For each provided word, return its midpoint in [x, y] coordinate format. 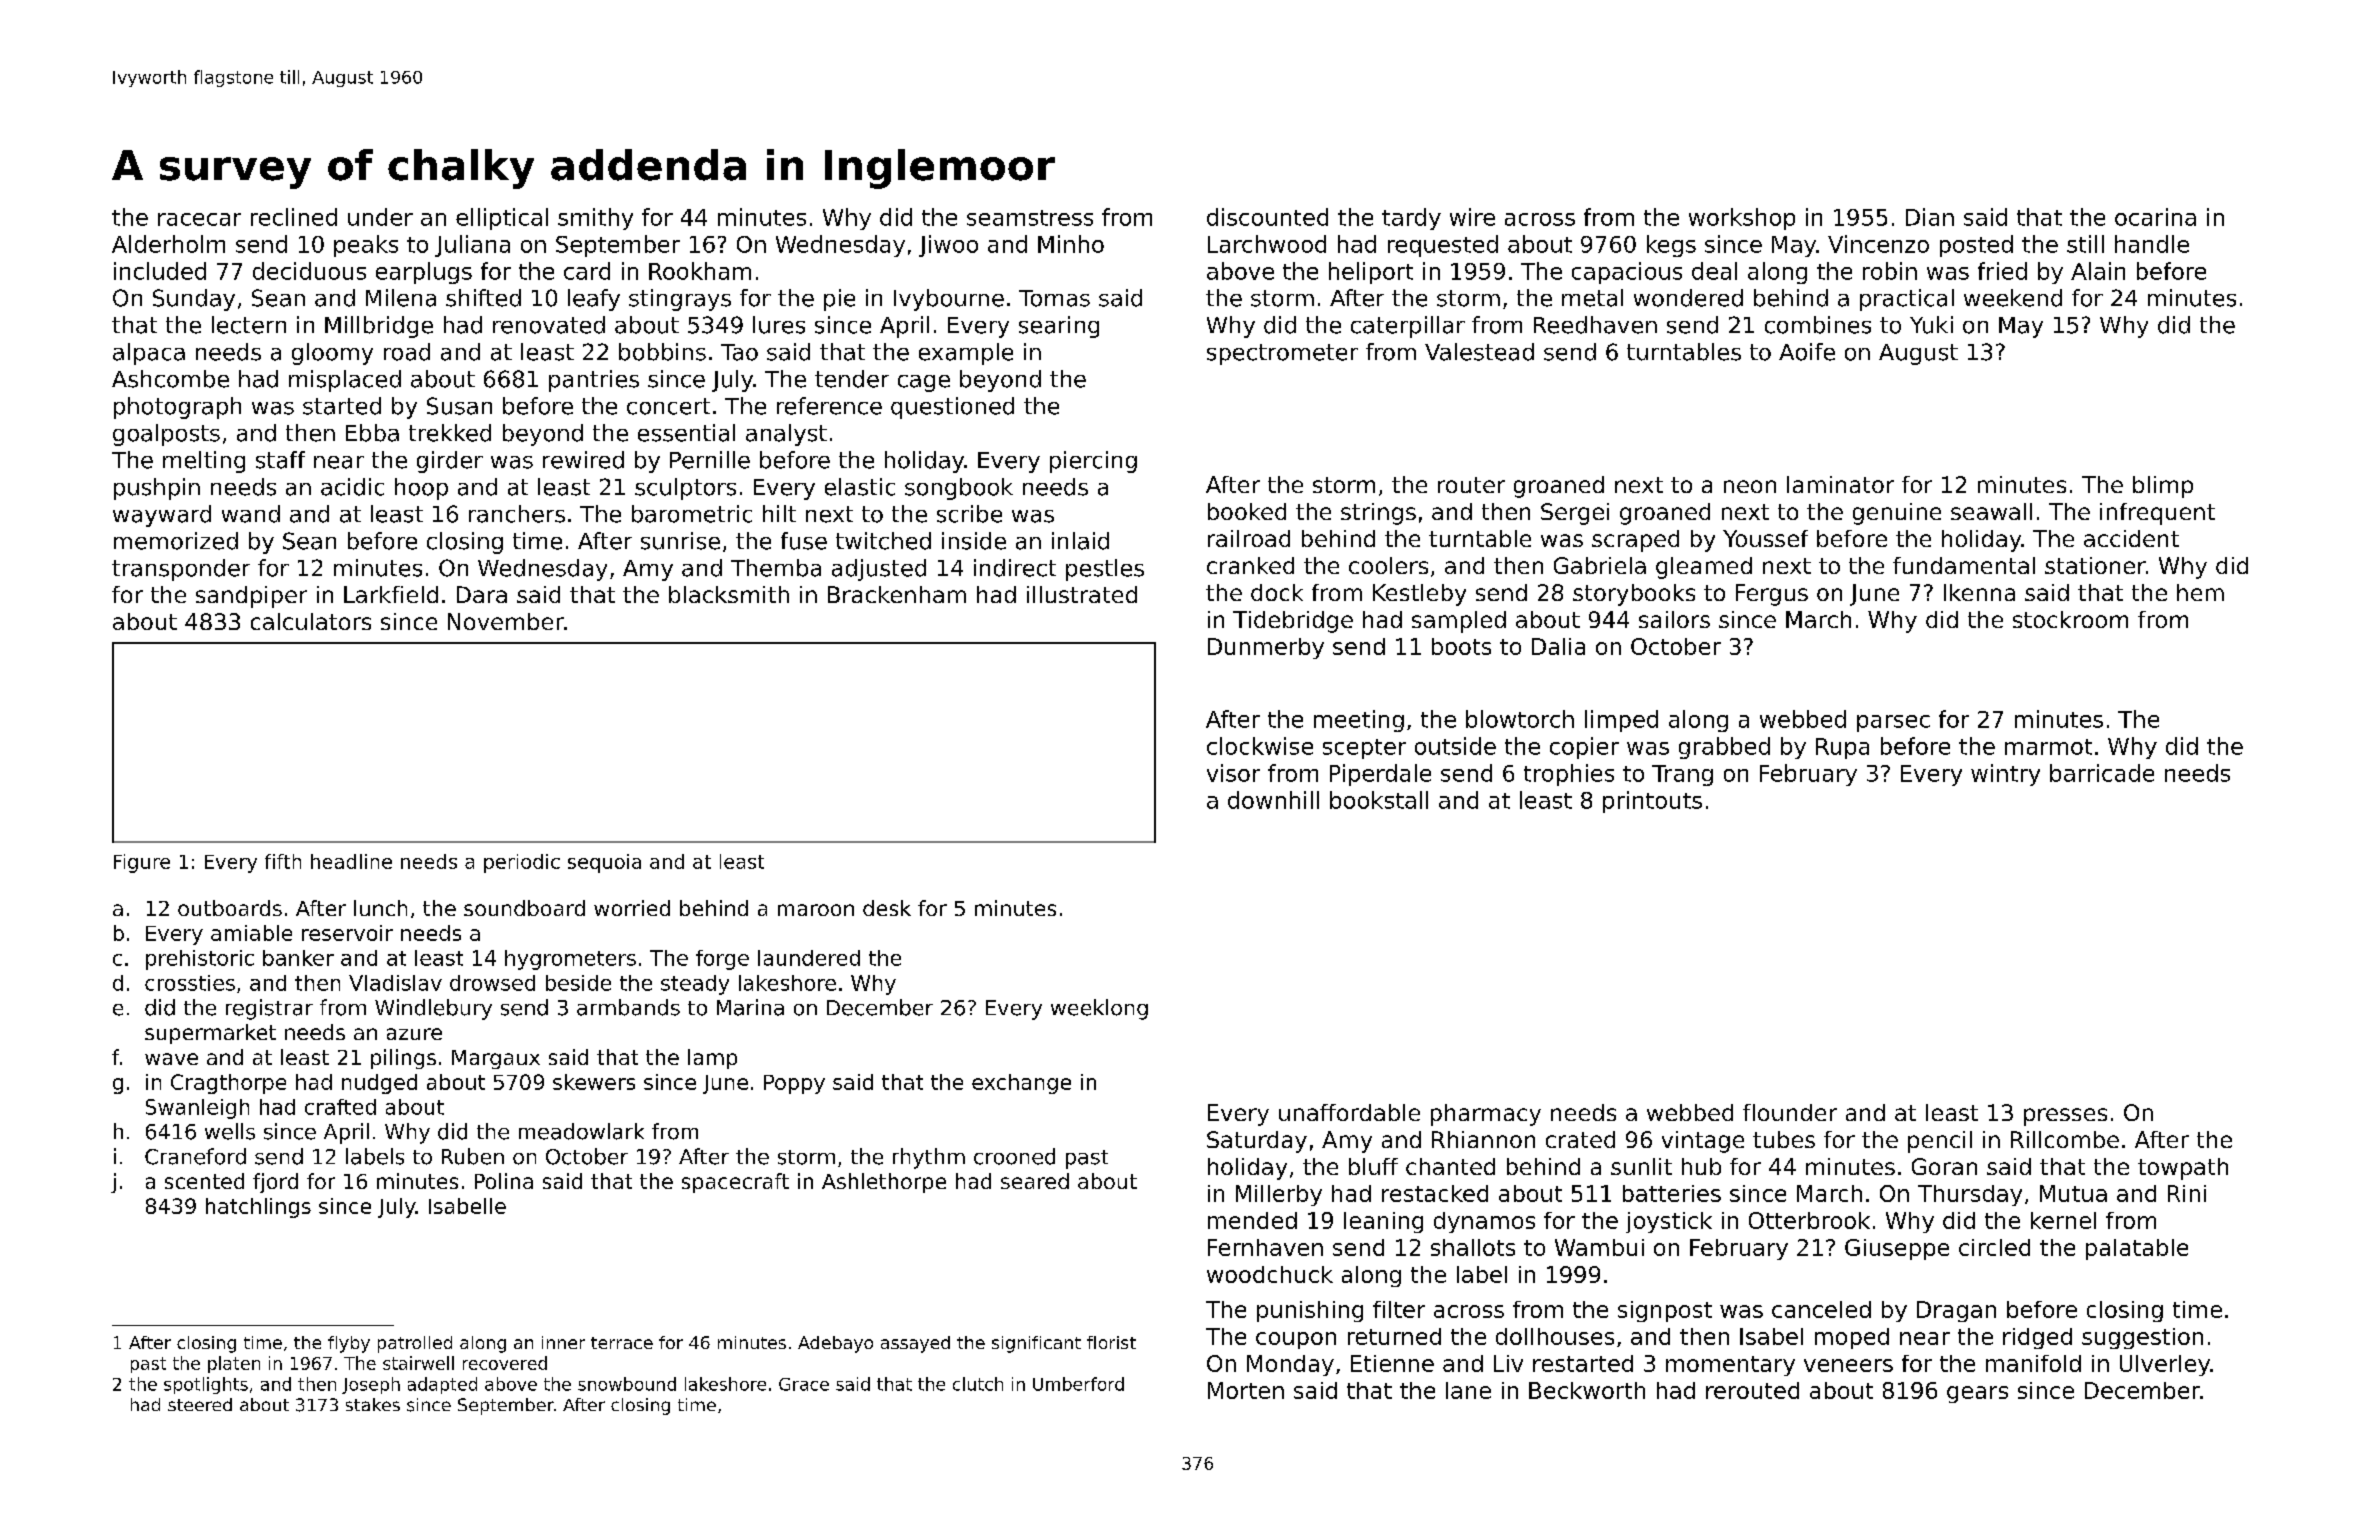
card [587, 271]
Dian [1930, 217]
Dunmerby [1266, 648]
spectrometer [1282, 354]
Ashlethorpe [884, 1183]
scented [204, 1181]
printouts [1652, 802]
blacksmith [729, 594]
